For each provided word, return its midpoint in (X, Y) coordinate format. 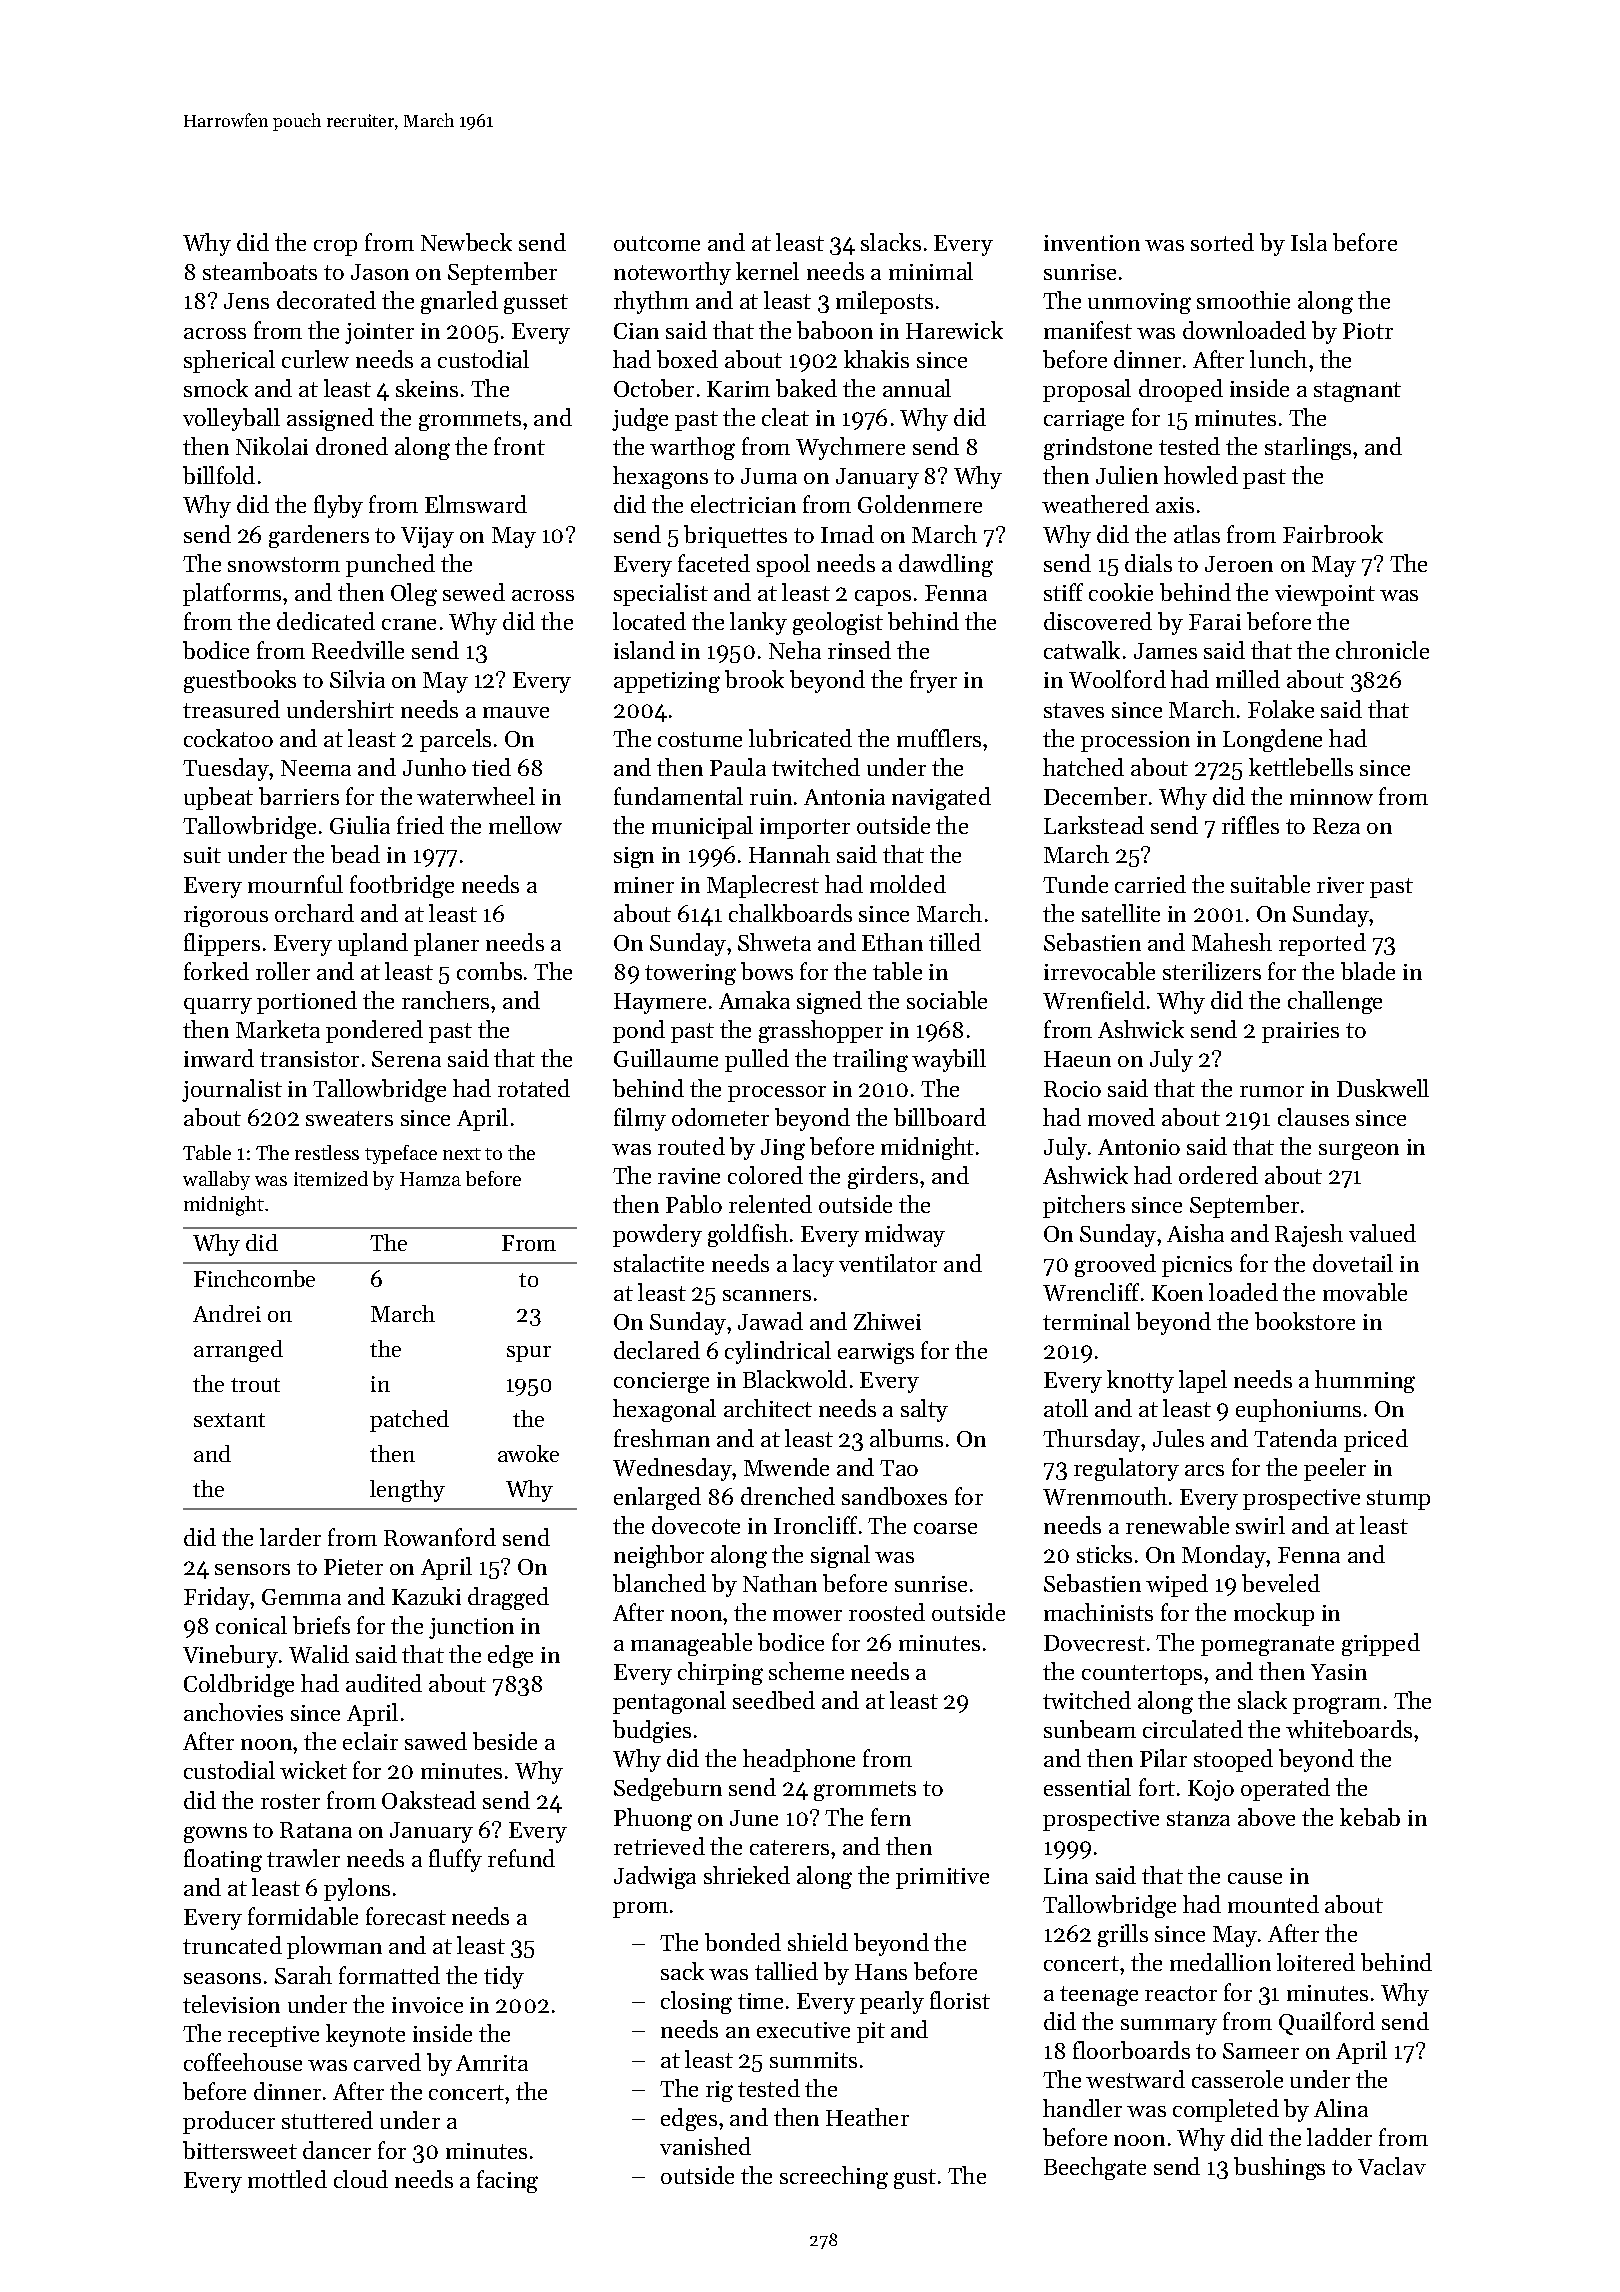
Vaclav (1392, 2166)
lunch (1278, 359)
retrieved (659, 1846)
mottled (287, 2179)
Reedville (358, 650)
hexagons (660, 477)
